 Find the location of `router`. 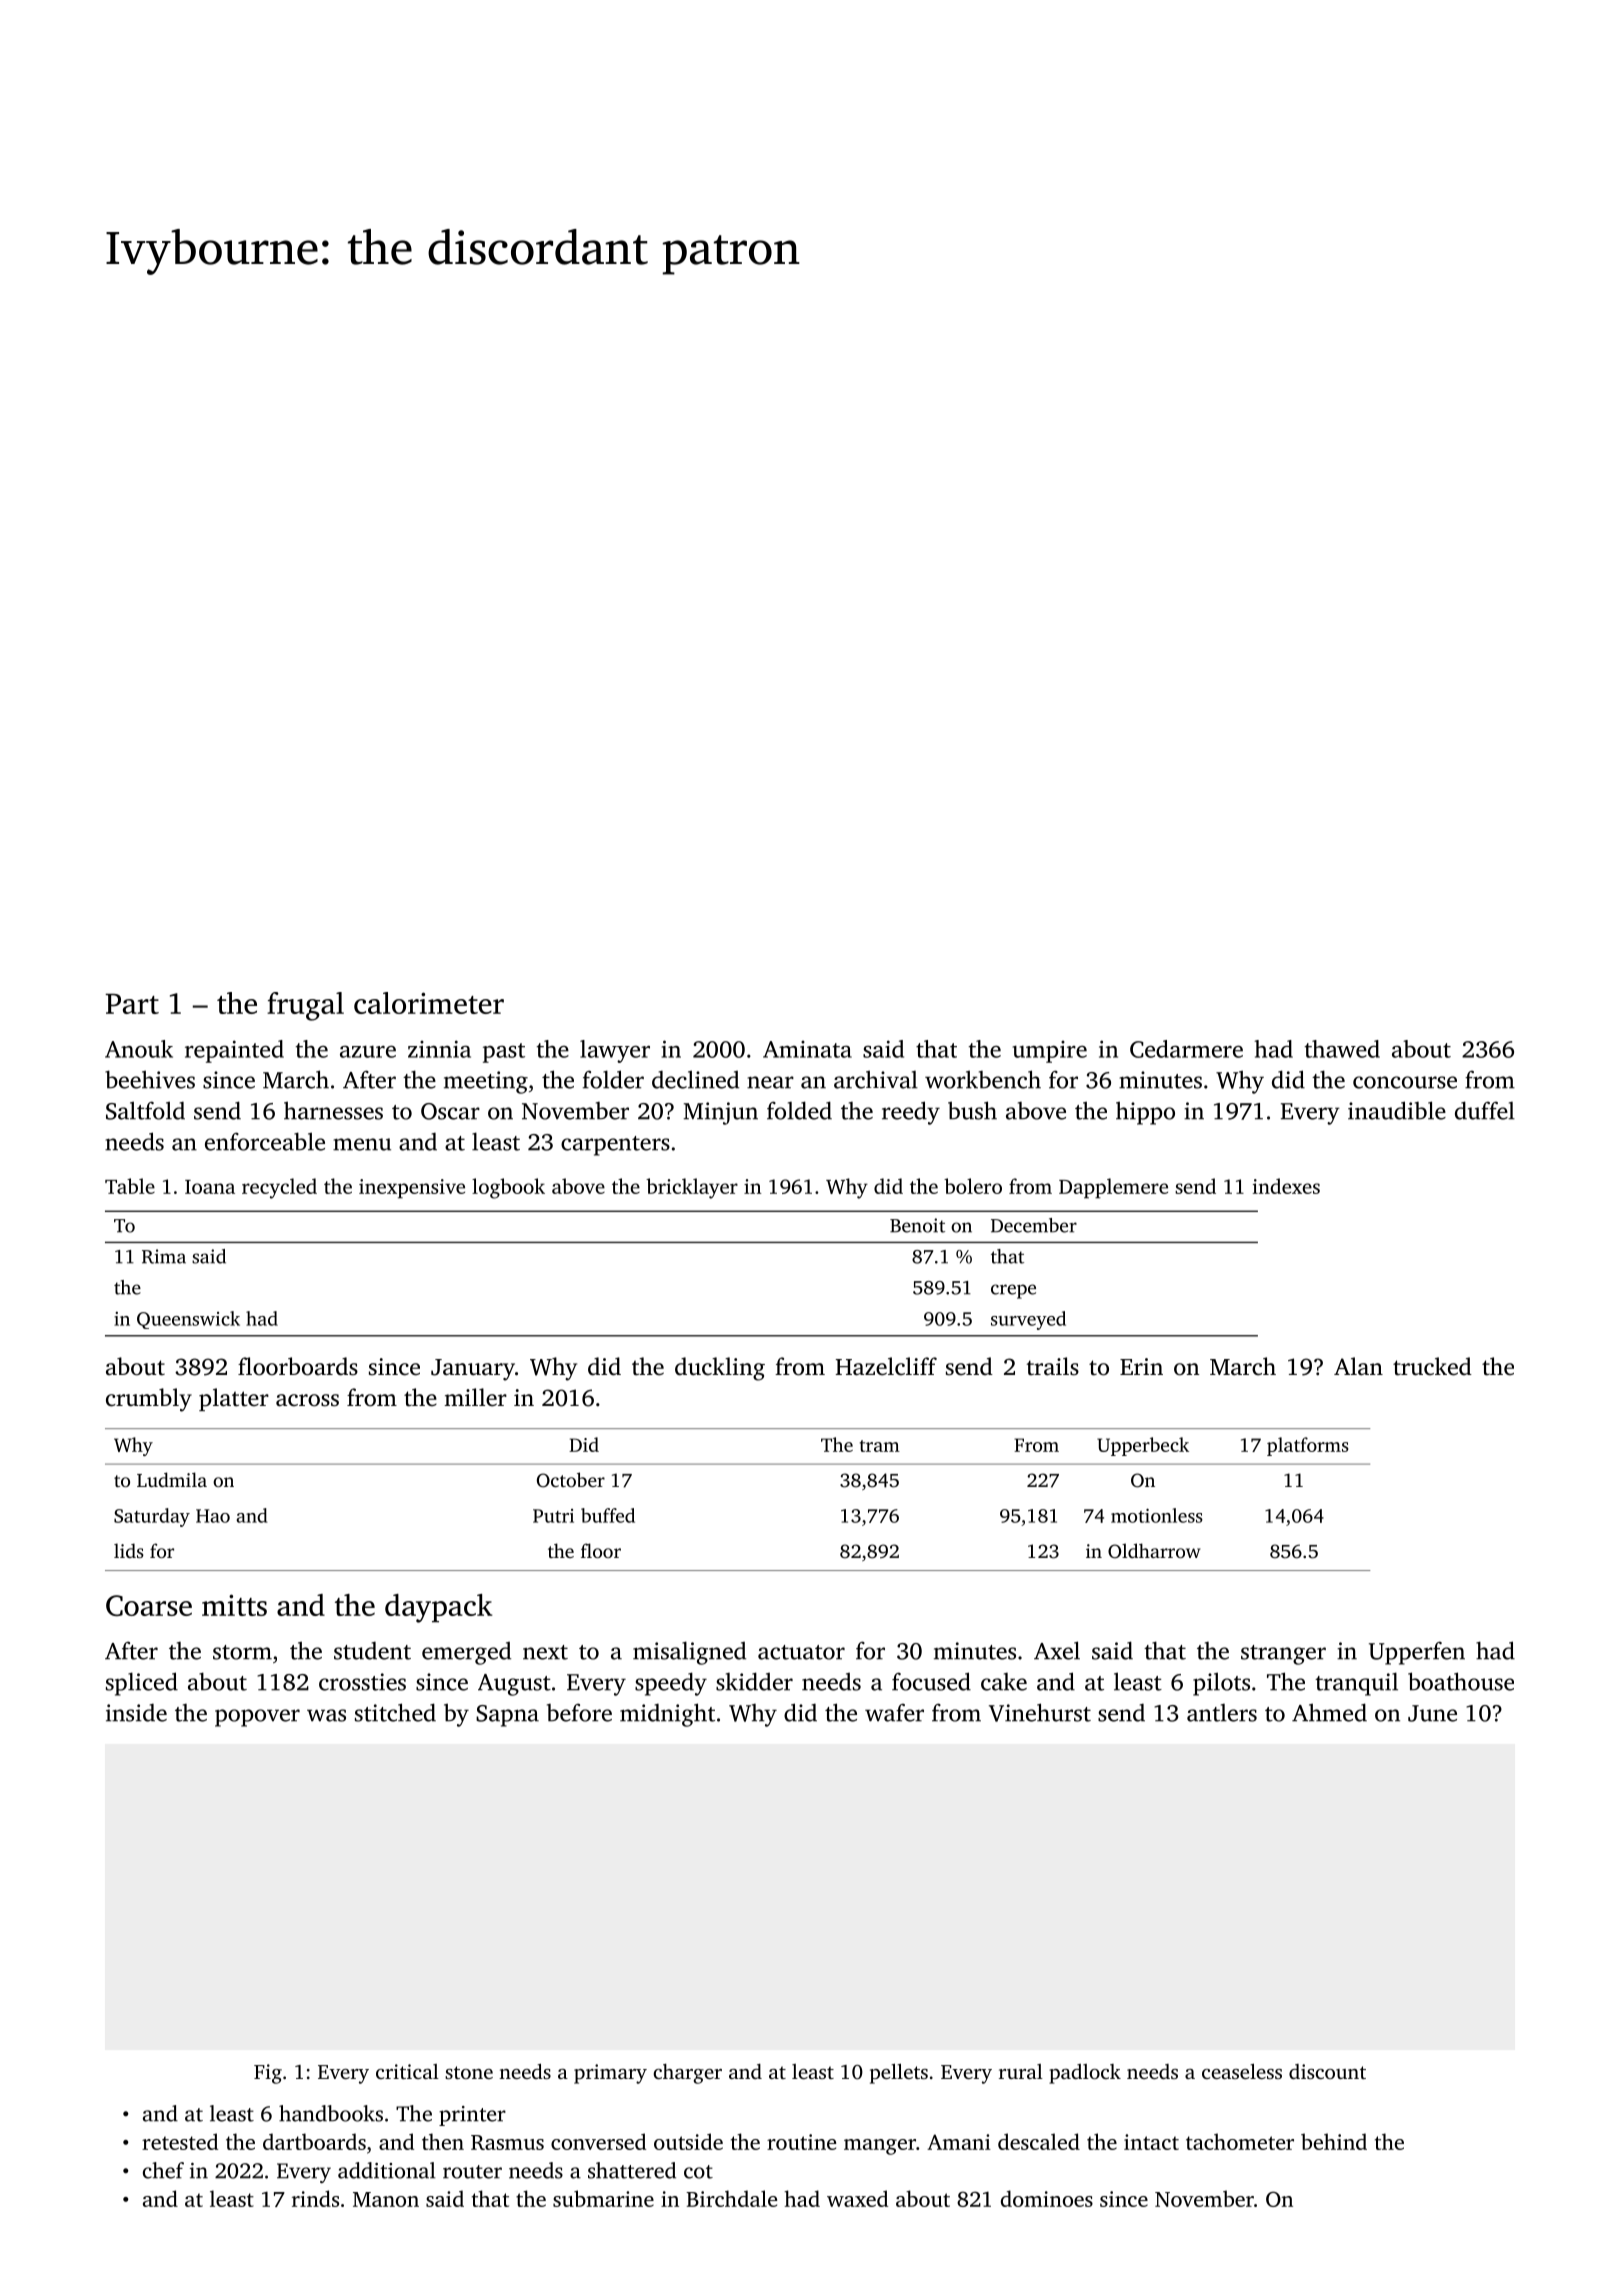

router is located at coordinates (472, 2172).
